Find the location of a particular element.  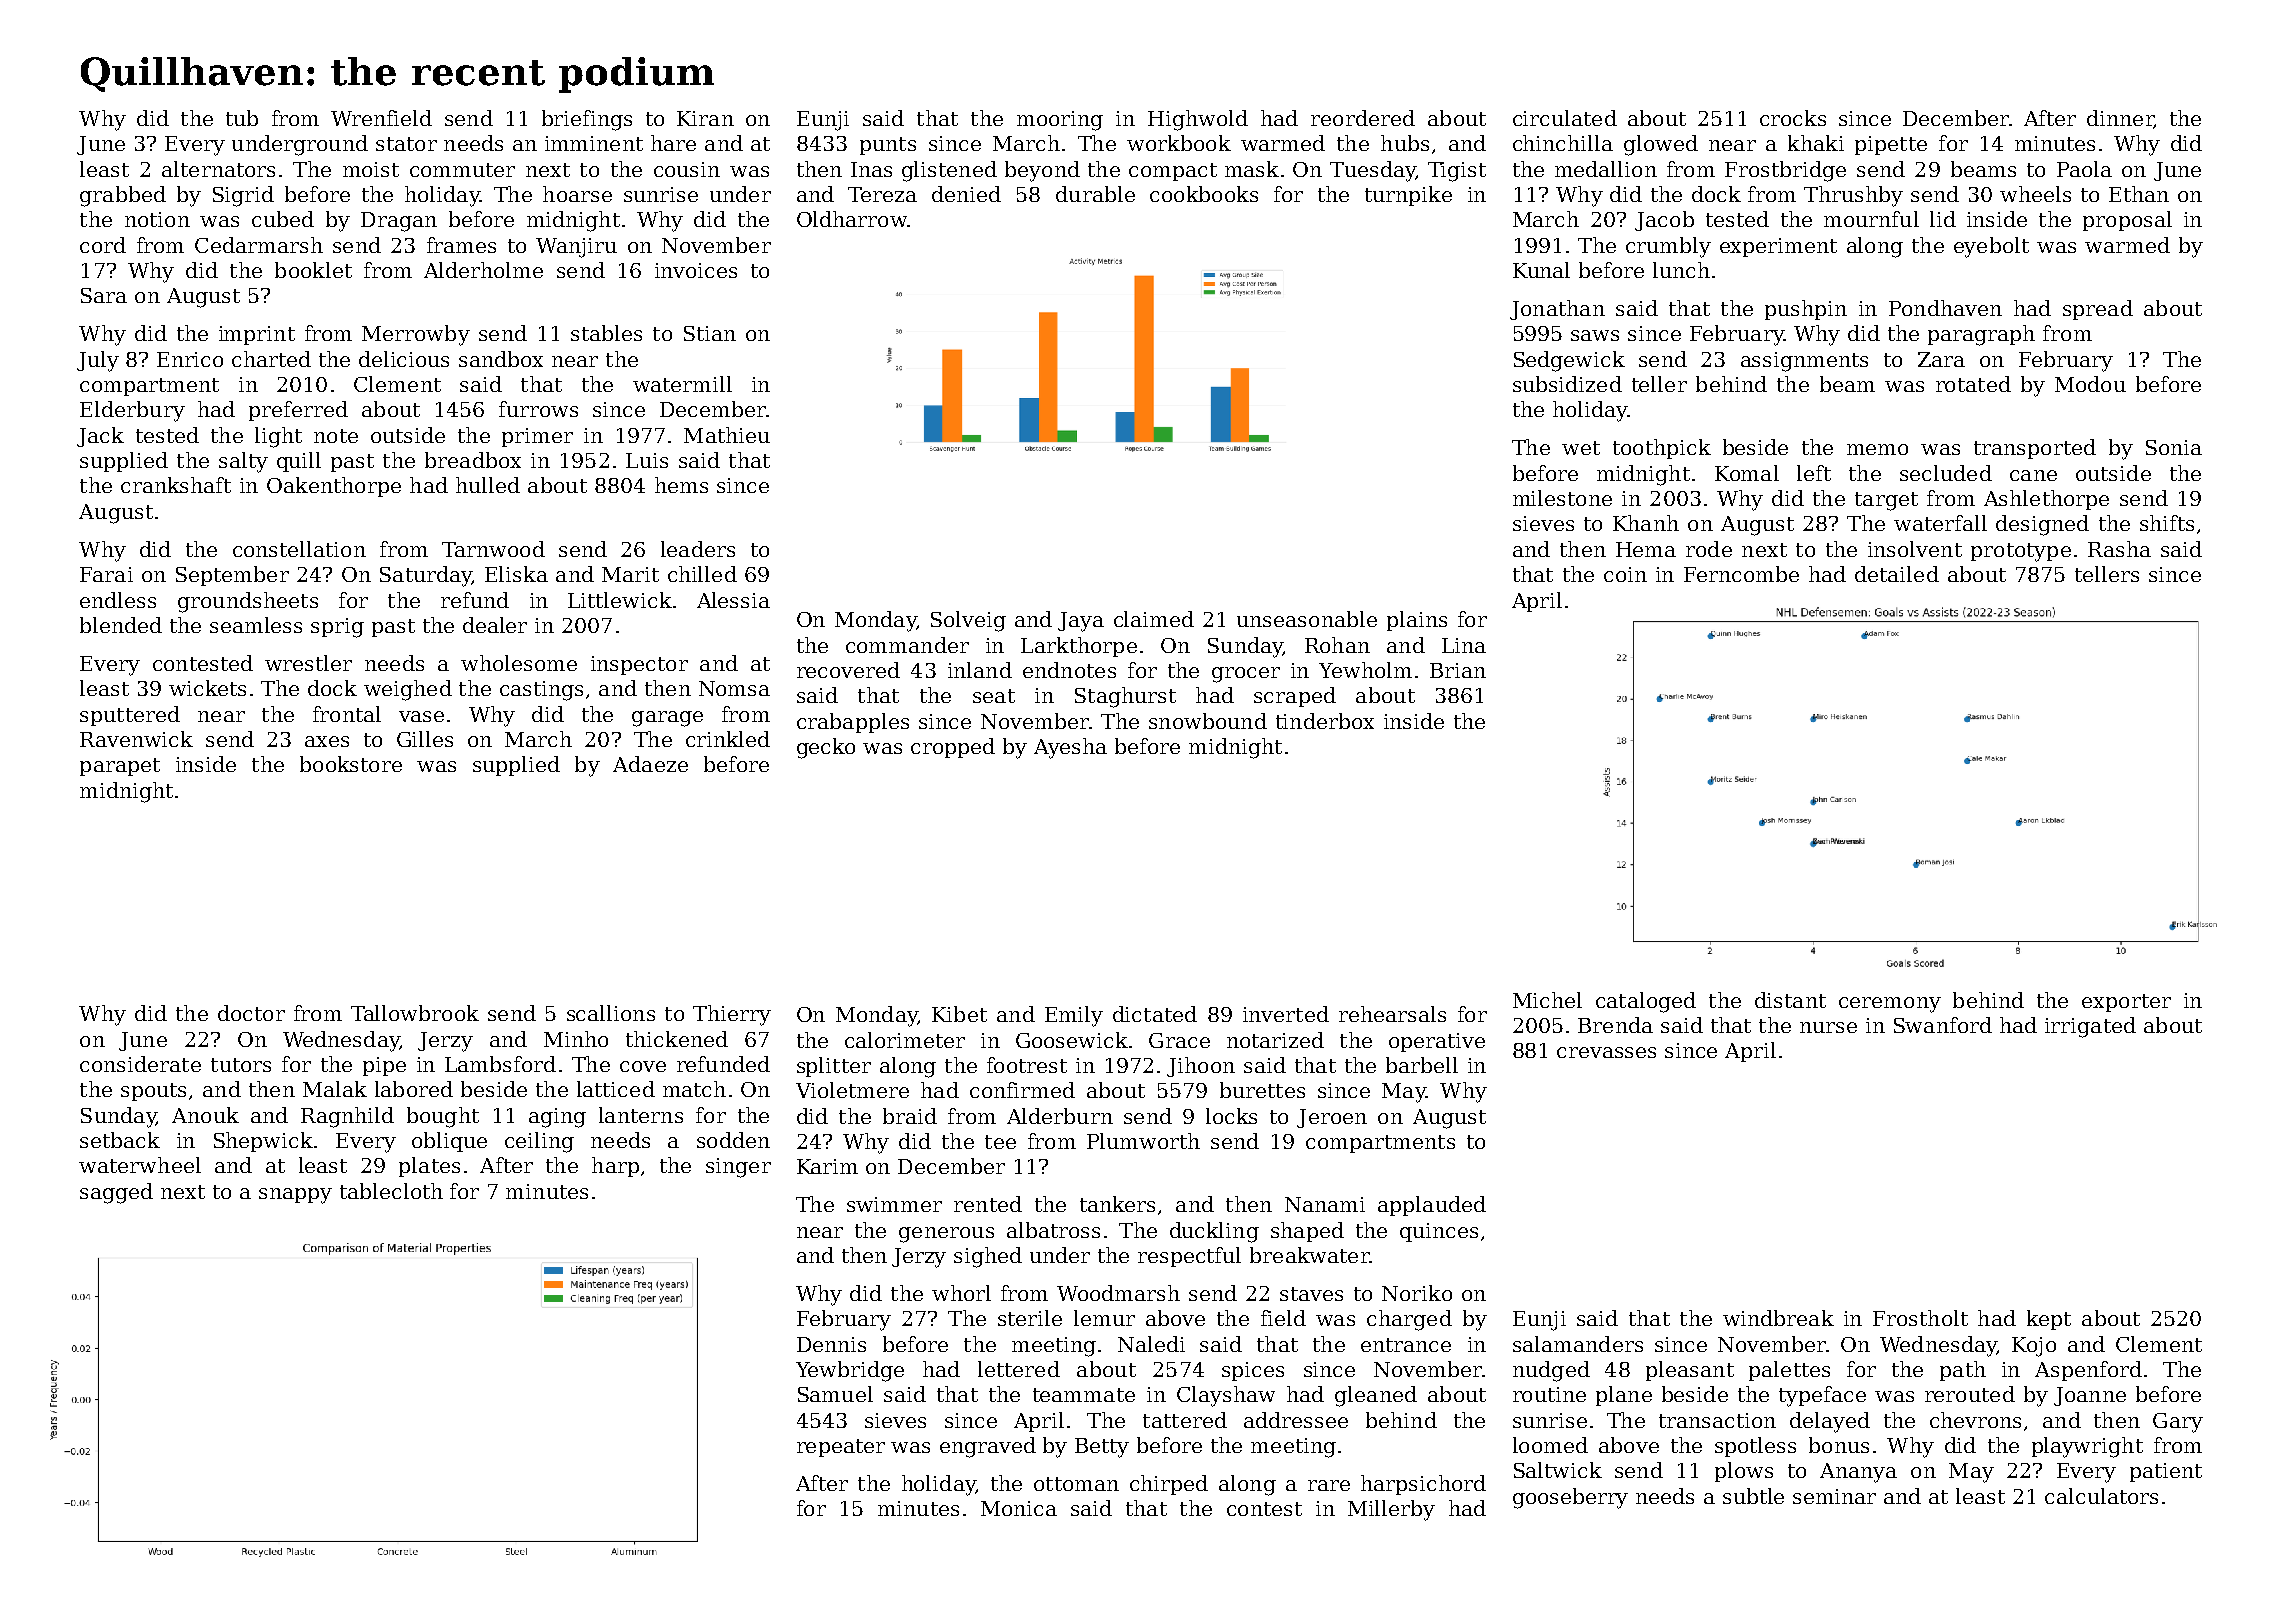

toothpick is located at coordinates (1662, 449).
